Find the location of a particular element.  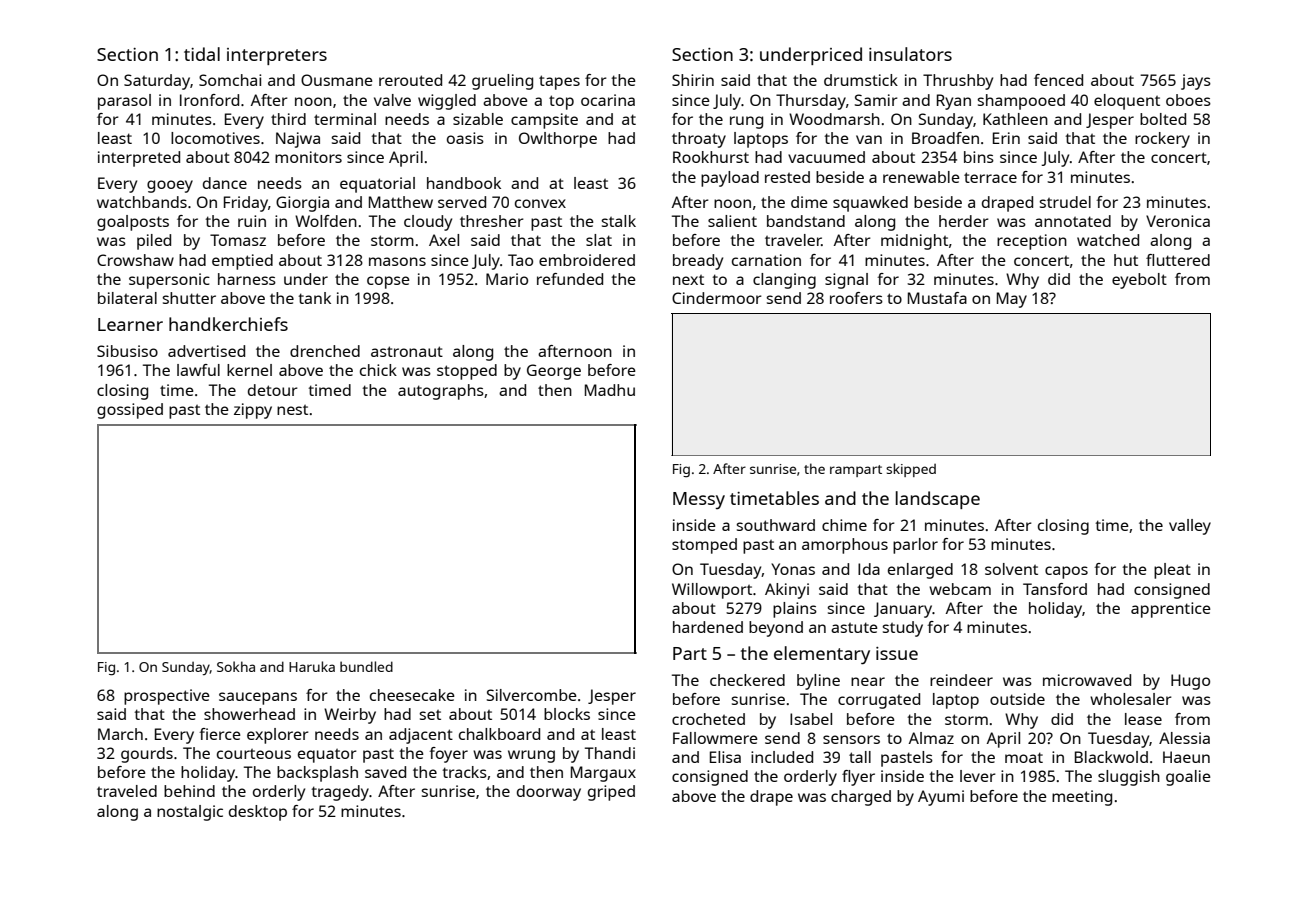

microwaved is located at coordinates (1087, 680).
